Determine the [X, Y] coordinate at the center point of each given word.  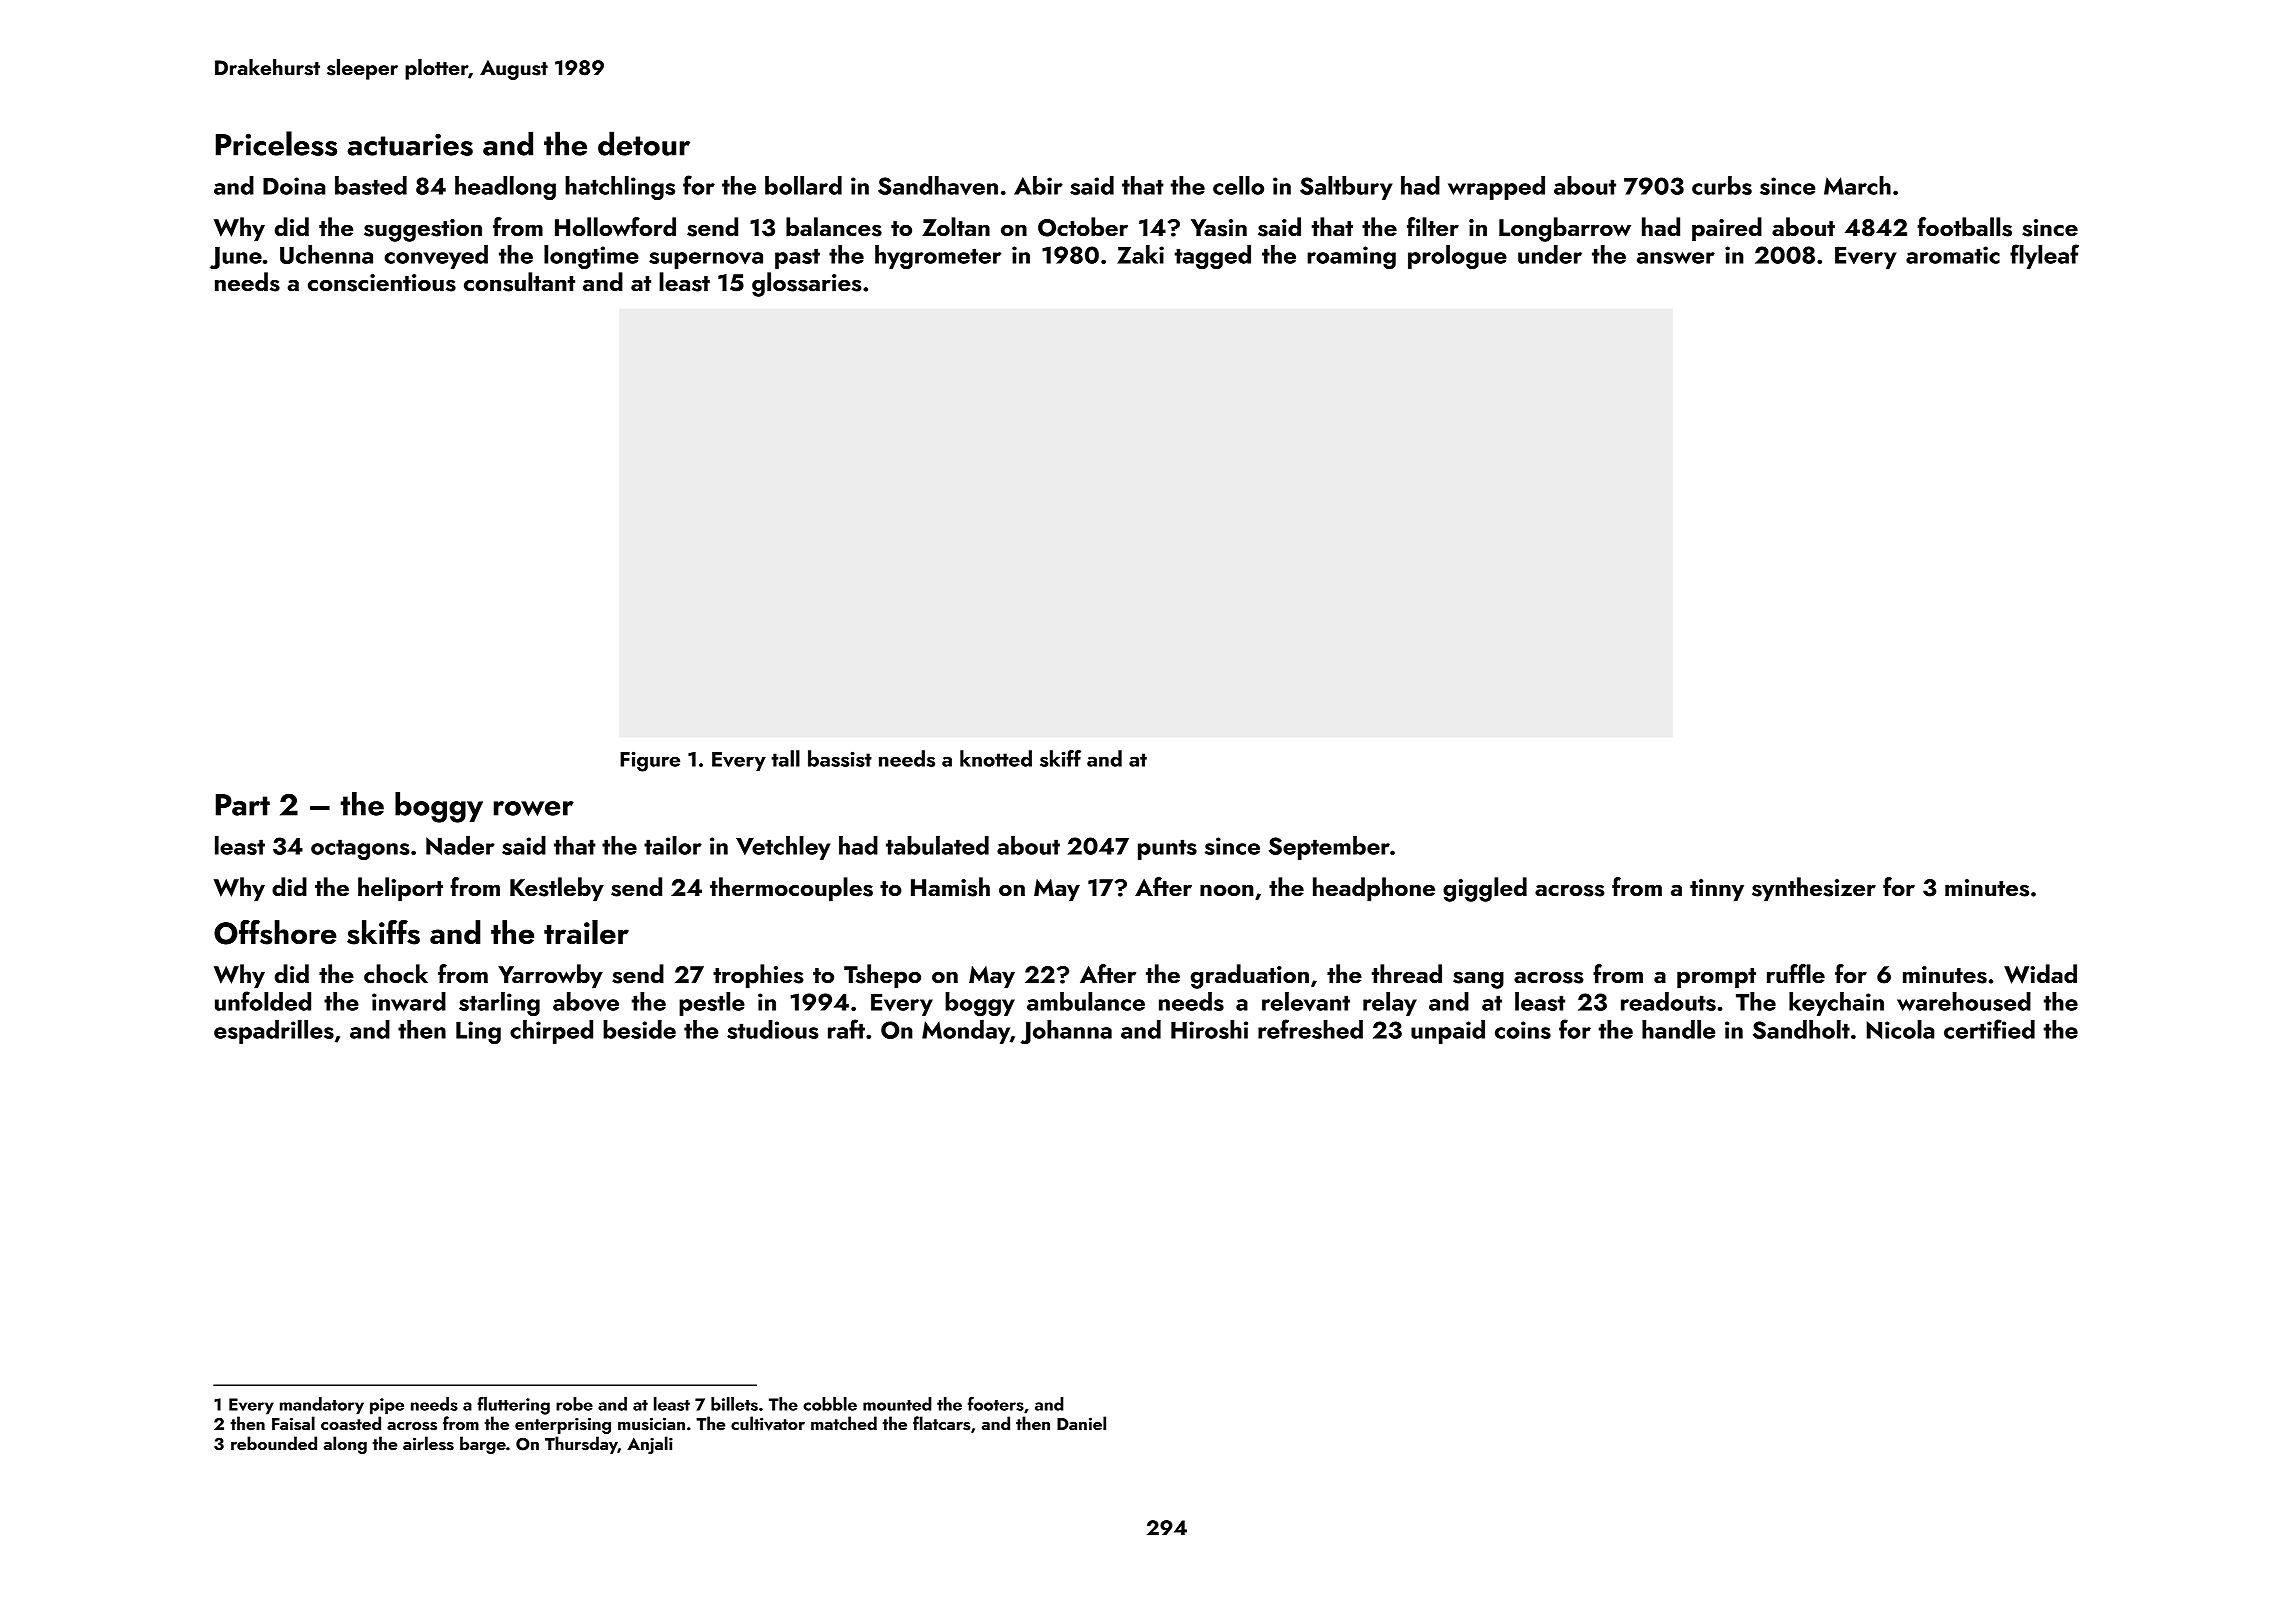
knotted [996, 758]
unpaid [1448, 1032]
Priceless [276, 143]
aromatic [1953, 255]
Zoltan [956, 226]
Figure [650, 761]
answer [1676, 258]
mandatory [322, 1406]
